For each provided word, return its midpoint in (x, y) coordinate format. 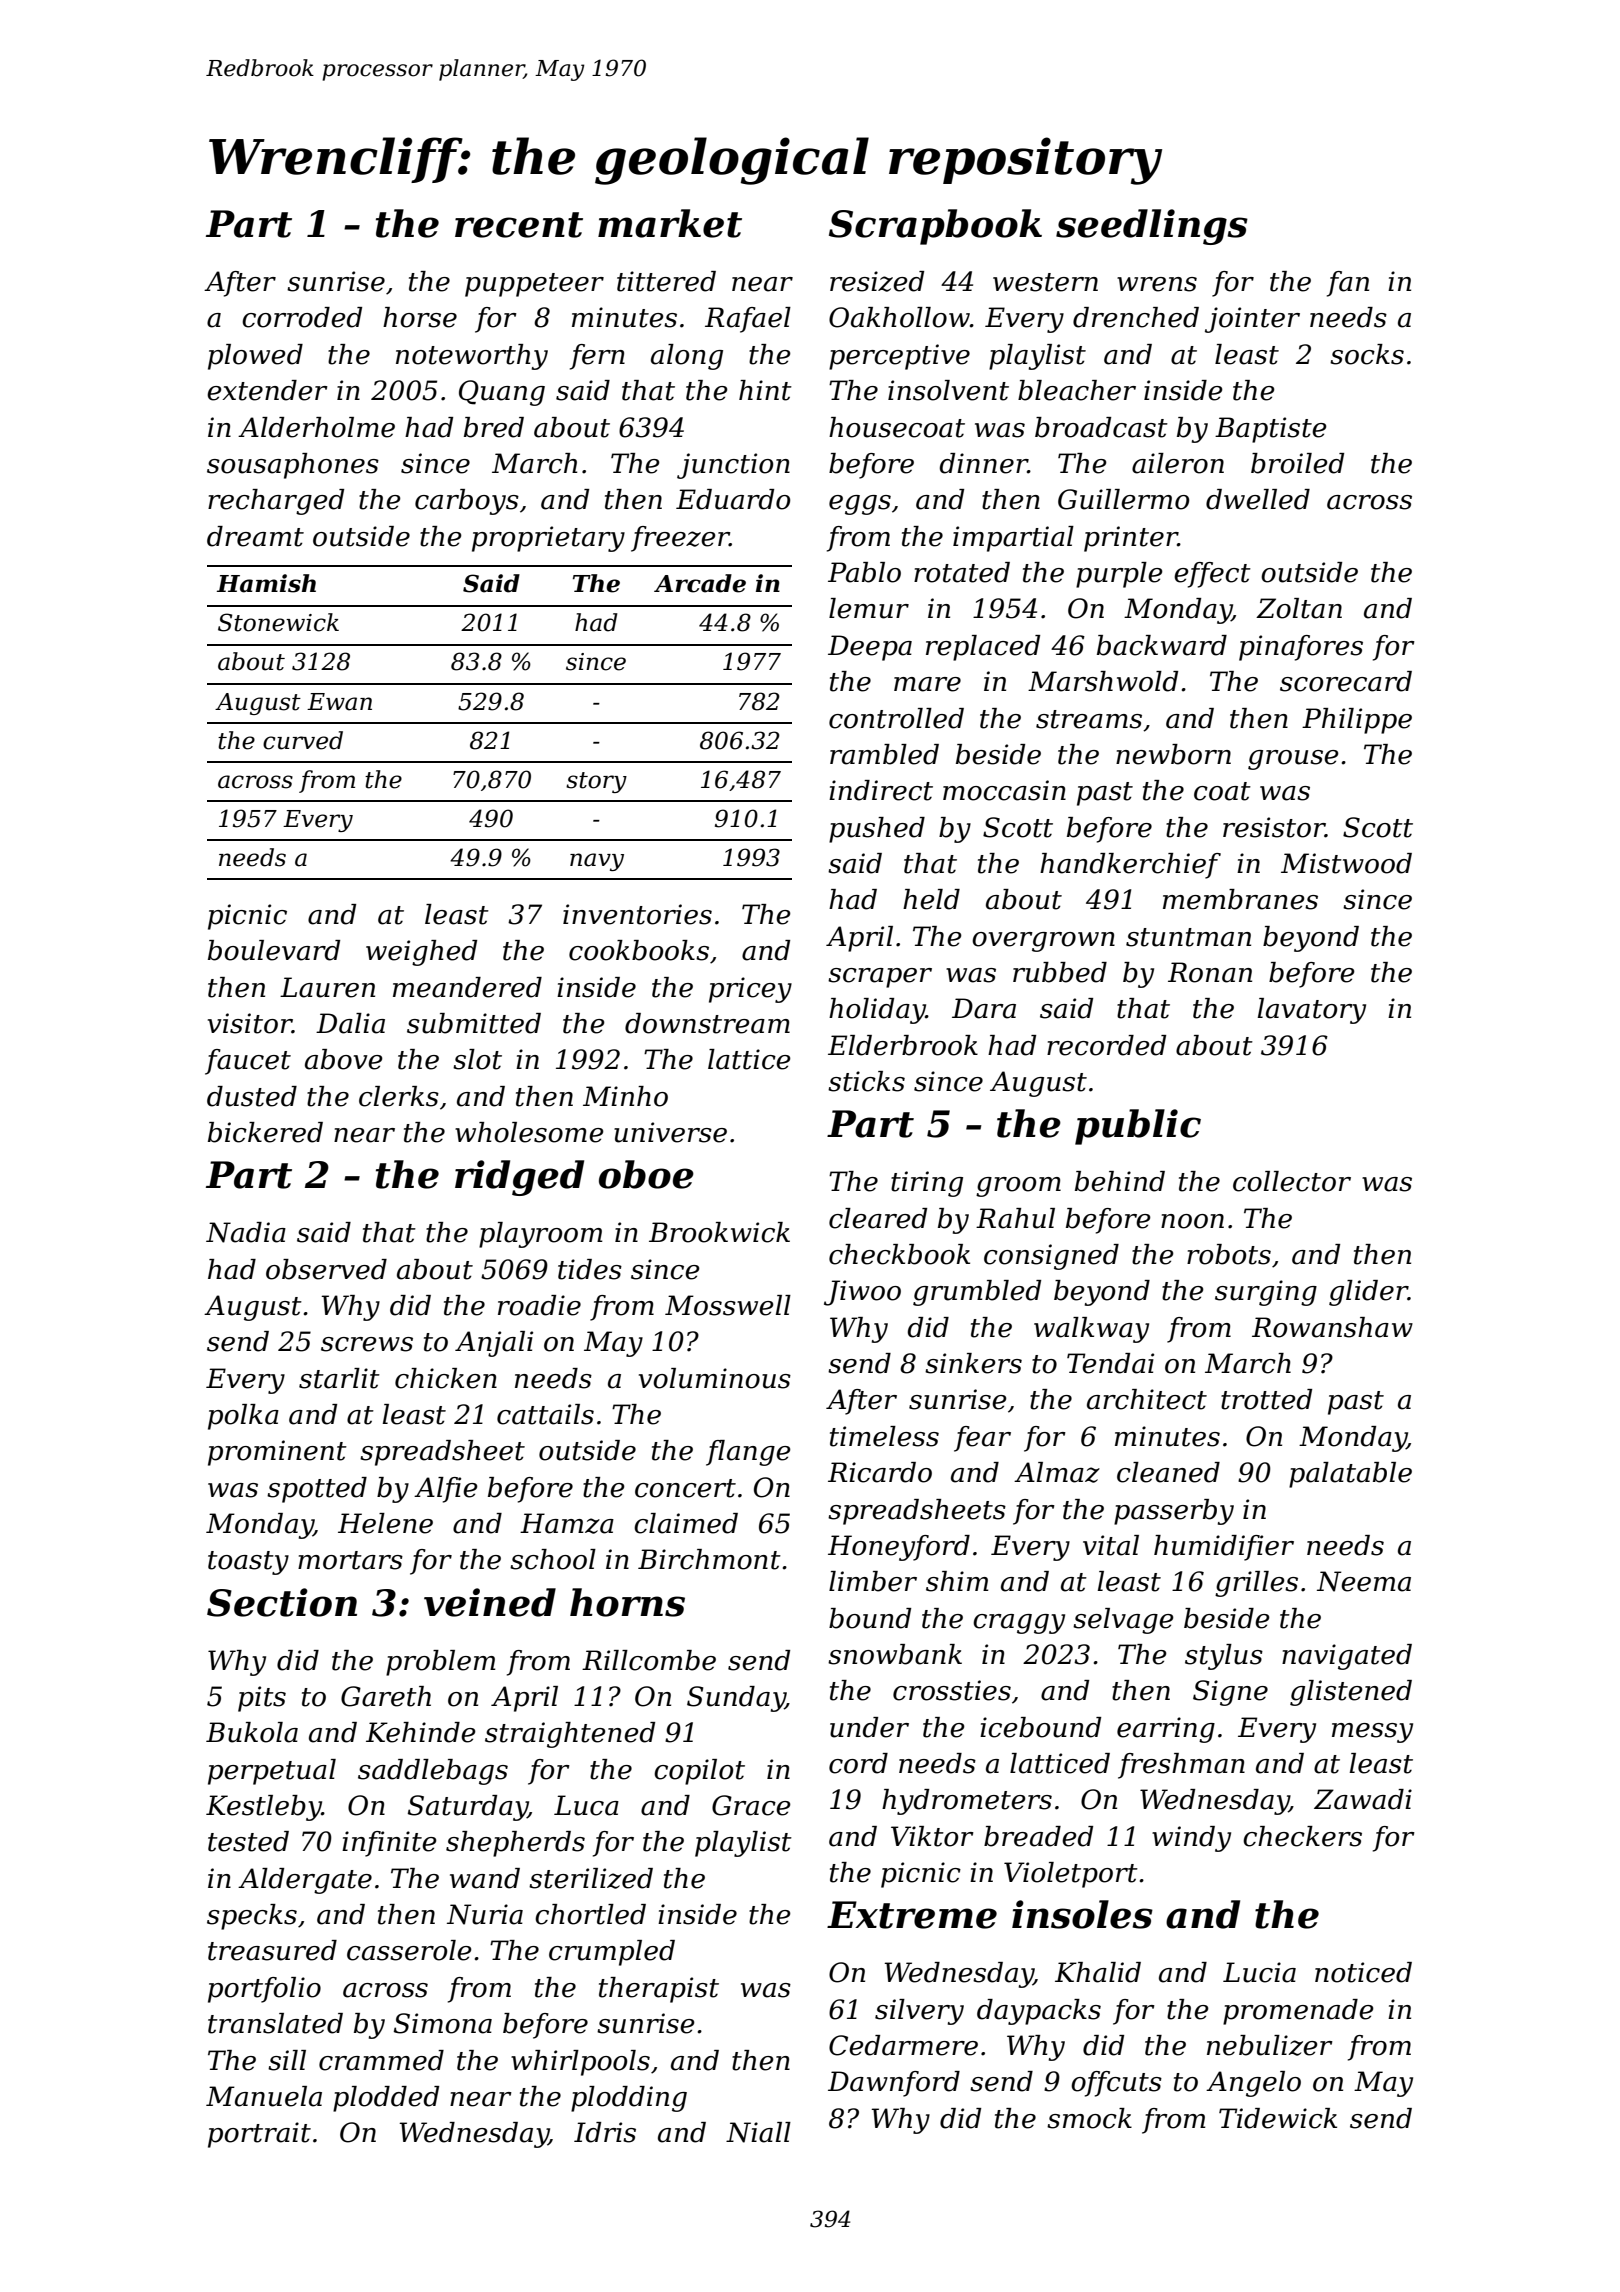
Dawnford (894, 2084)
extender (267, 390)
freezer (680, 539)
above (344, 1059)
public (1138, 1127)
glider (1368, 1293)
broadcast (1101, 427)
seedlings (1152, 227)
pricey (750, 990)
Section (282, 1602)
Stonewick (278, 622)
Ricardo (880, 1472)
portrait (259, 2135)
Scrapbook (935, 227)
